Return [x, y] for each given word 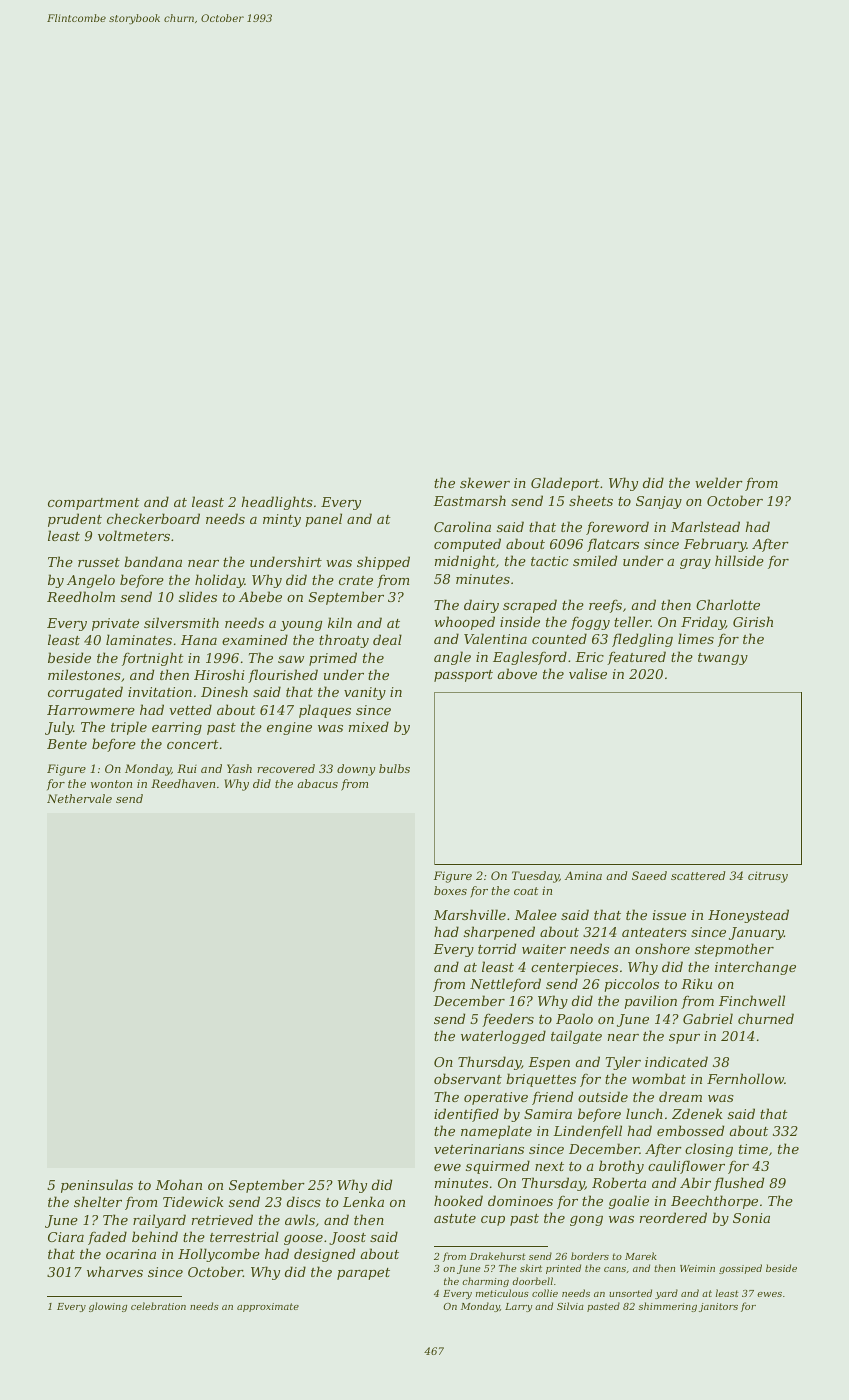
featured [636, 658]
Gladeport [565, 484]
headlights [277, 503]
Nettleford [505, 985]
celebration [158, 1306]
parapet [363, 1274]
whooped [464, 623]
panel [323, 520]
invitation [160, 692]
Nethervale [79, 798]
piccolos [631, 985]
